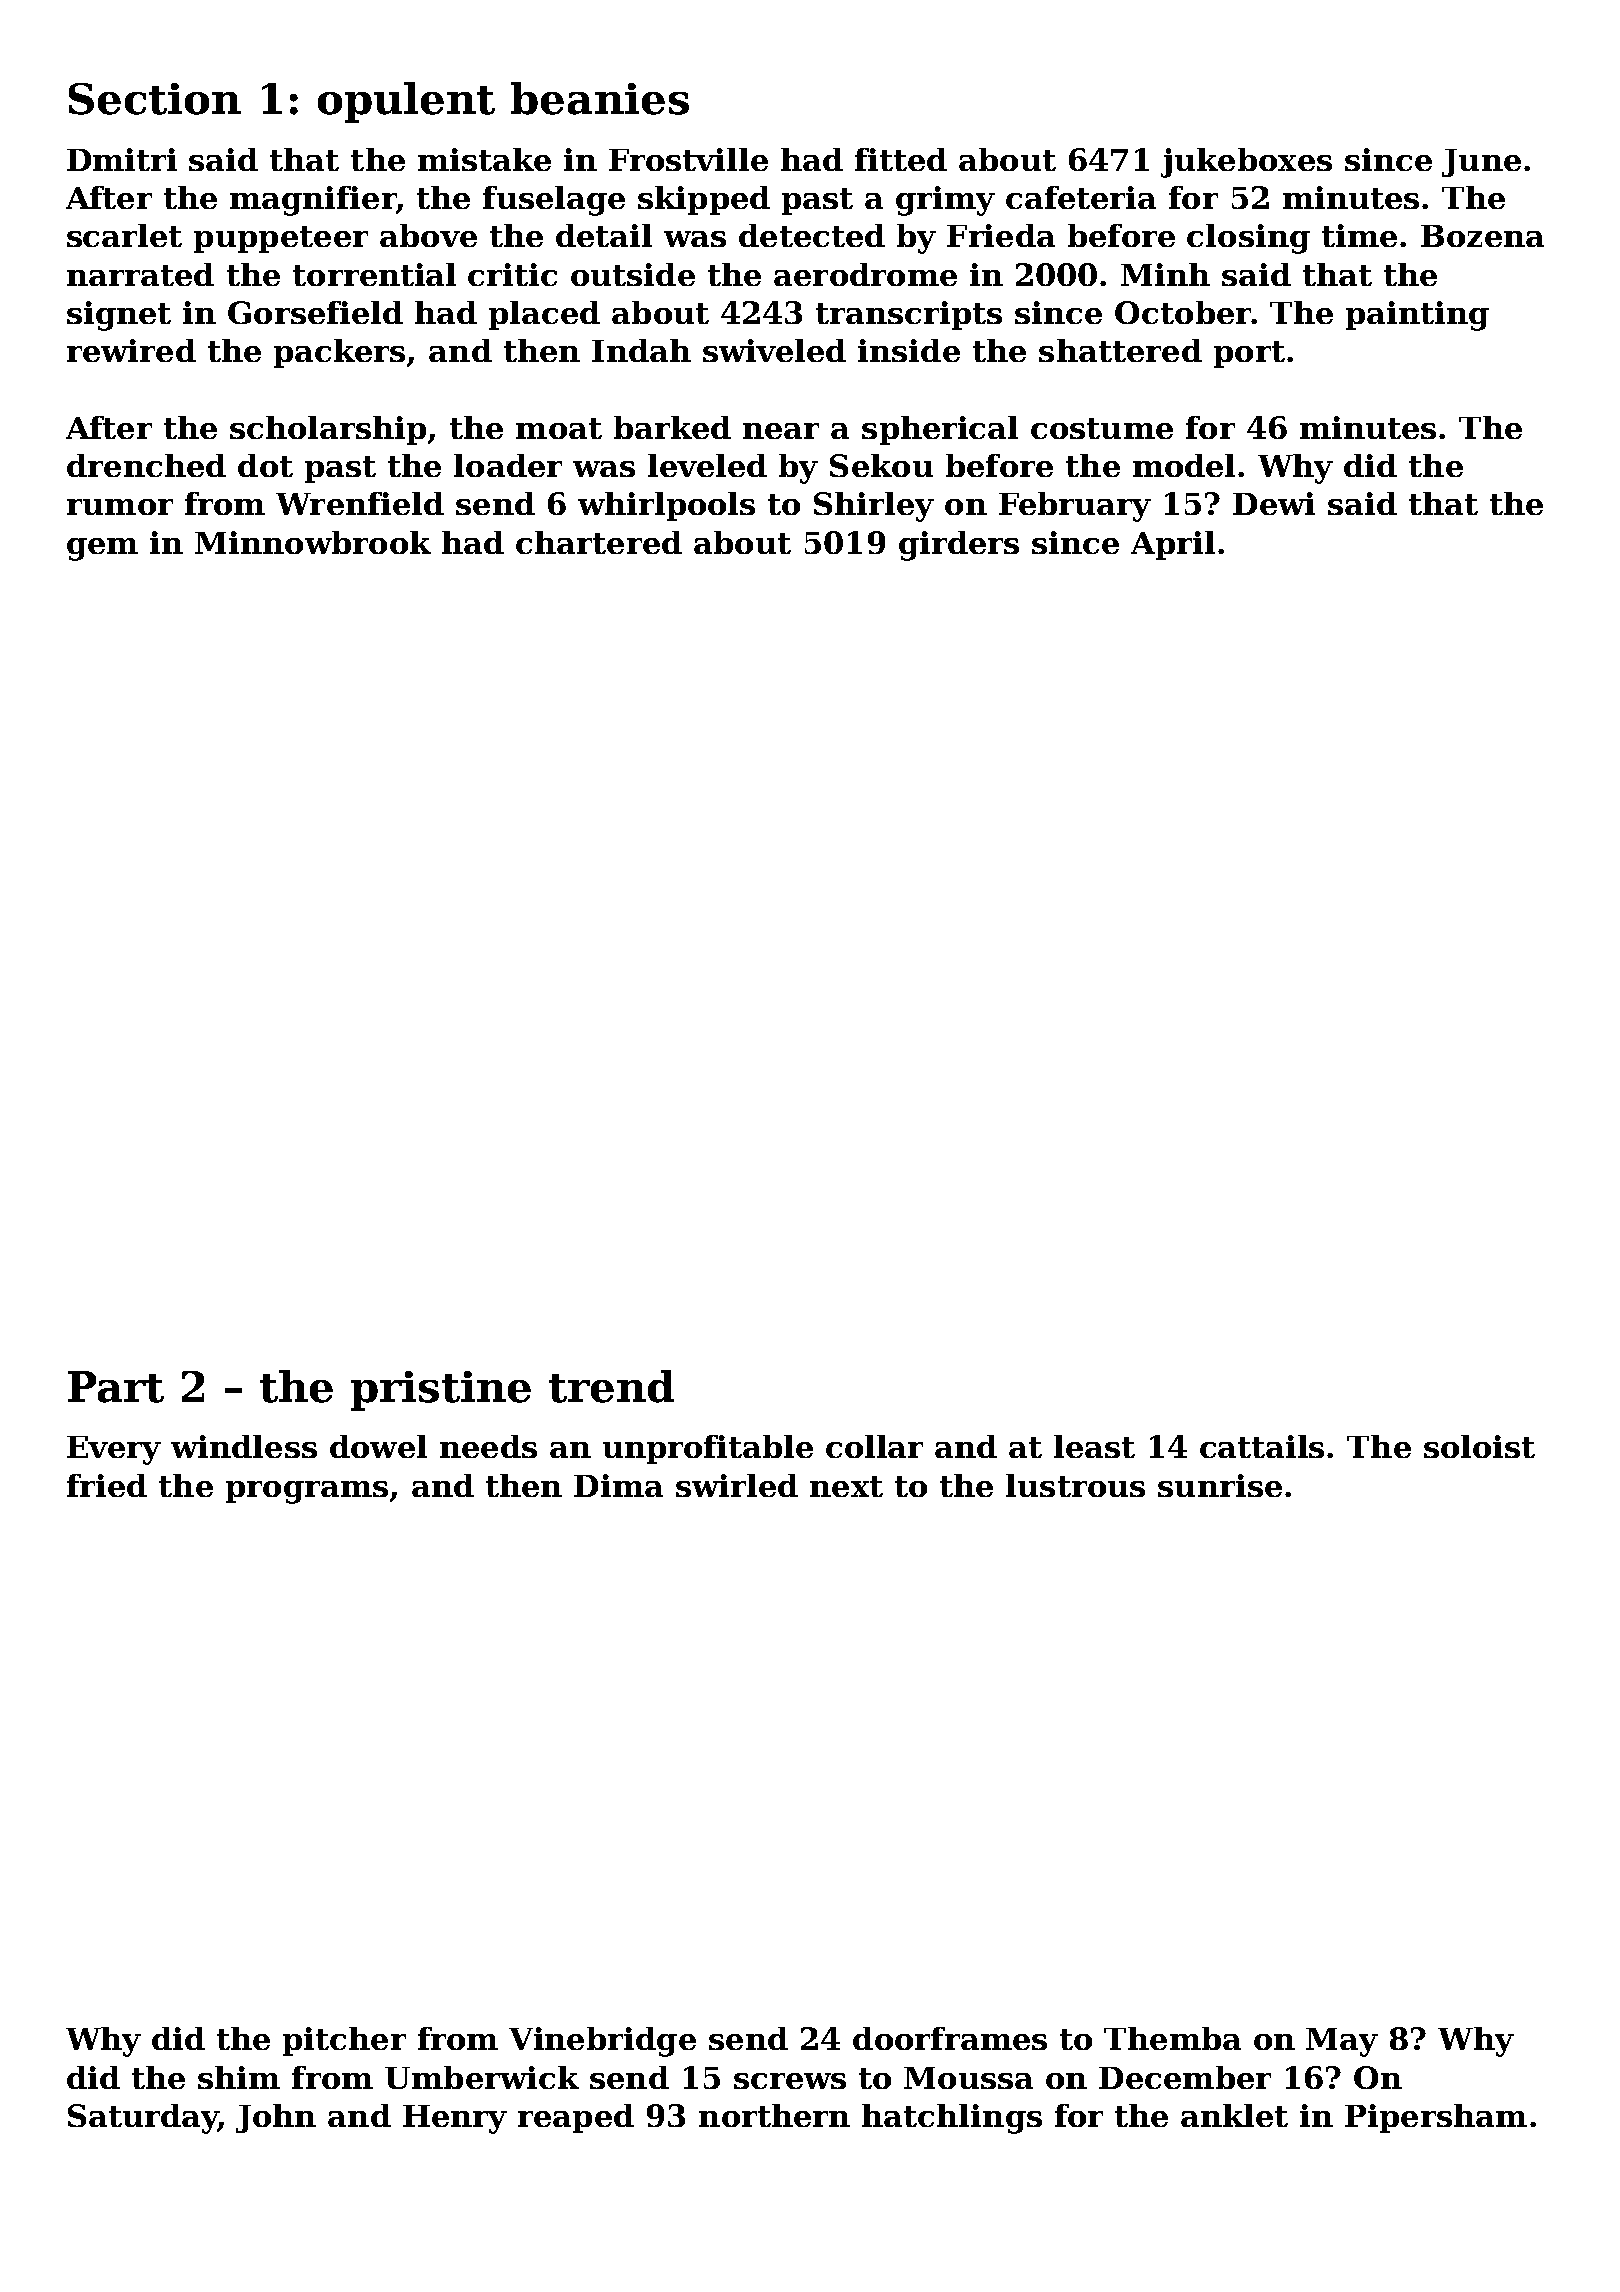 The width and height of the document is (1620, 2292). What do you see at coordinates (950, 2038) in the document?
I see `doorframes` at bounding box center [950, 2038].
